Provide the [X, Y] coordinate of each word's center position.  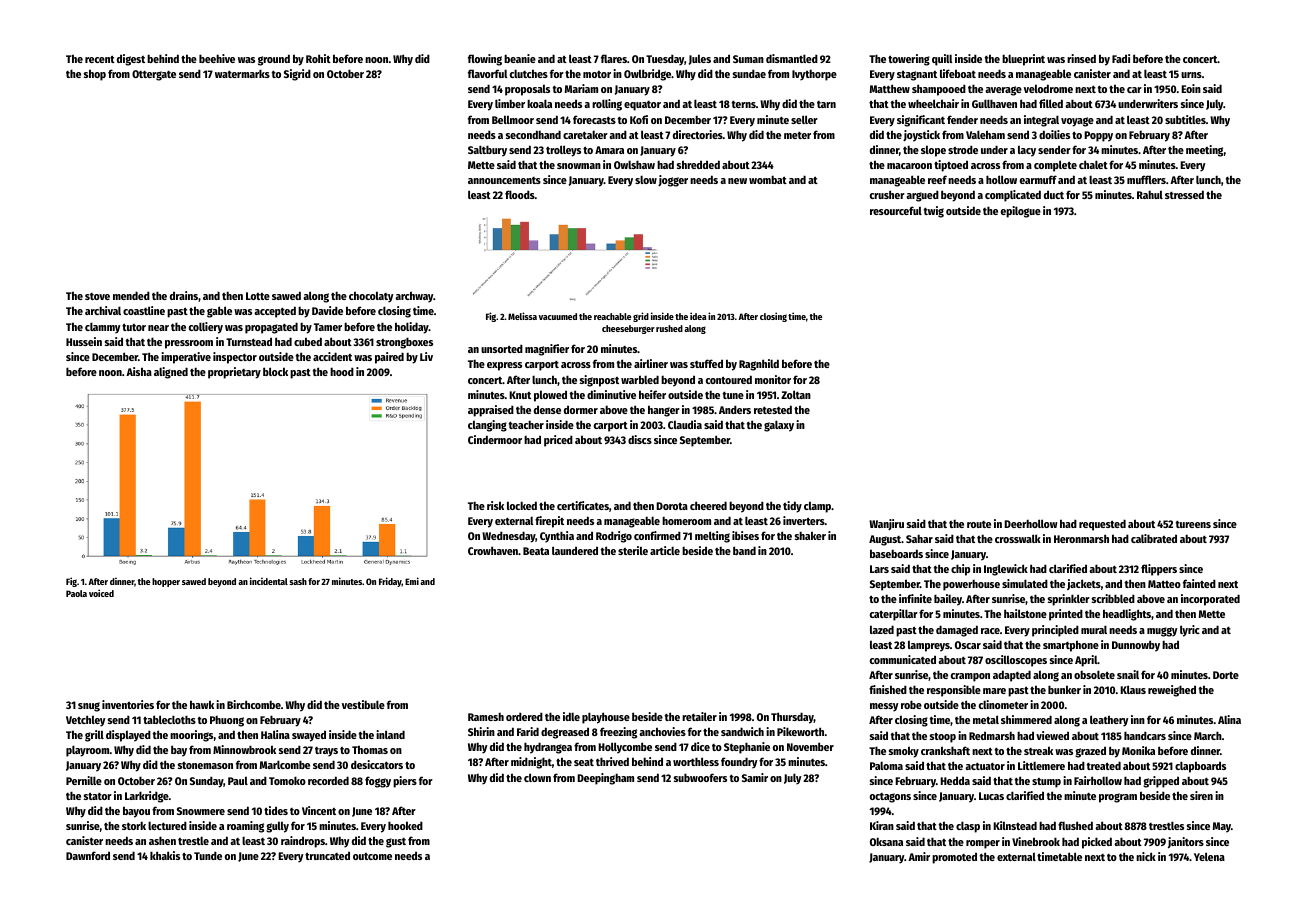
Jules [700, 59]
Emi [412, 581]
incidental [269, 581]
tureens [1193, 524]
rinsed [1081, 58]
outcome [372, 856]
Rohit [318, 58]
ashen [162, 840]
